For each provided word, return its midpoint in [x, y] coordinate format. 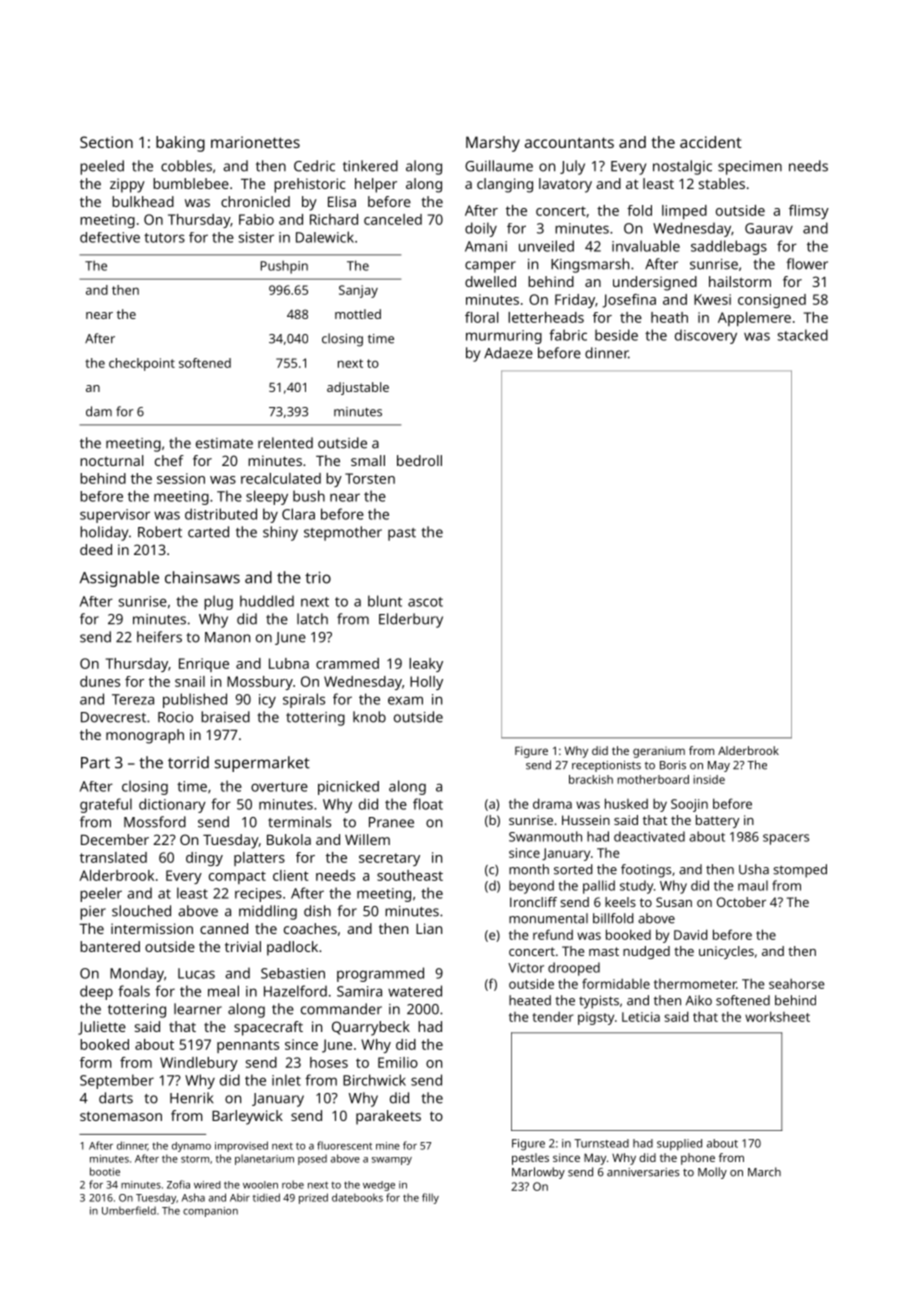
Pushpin [284, 267]
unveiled [546, 246]
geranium [659, 752]
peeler [101, 894]
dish [317, 911]
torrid [188, 762]
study [636, 887]
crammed [347, 663]
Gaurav [769, 228]
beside [616, 335]
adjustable [358, 388]
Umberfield [129, 1210]
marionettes [255, 142]
